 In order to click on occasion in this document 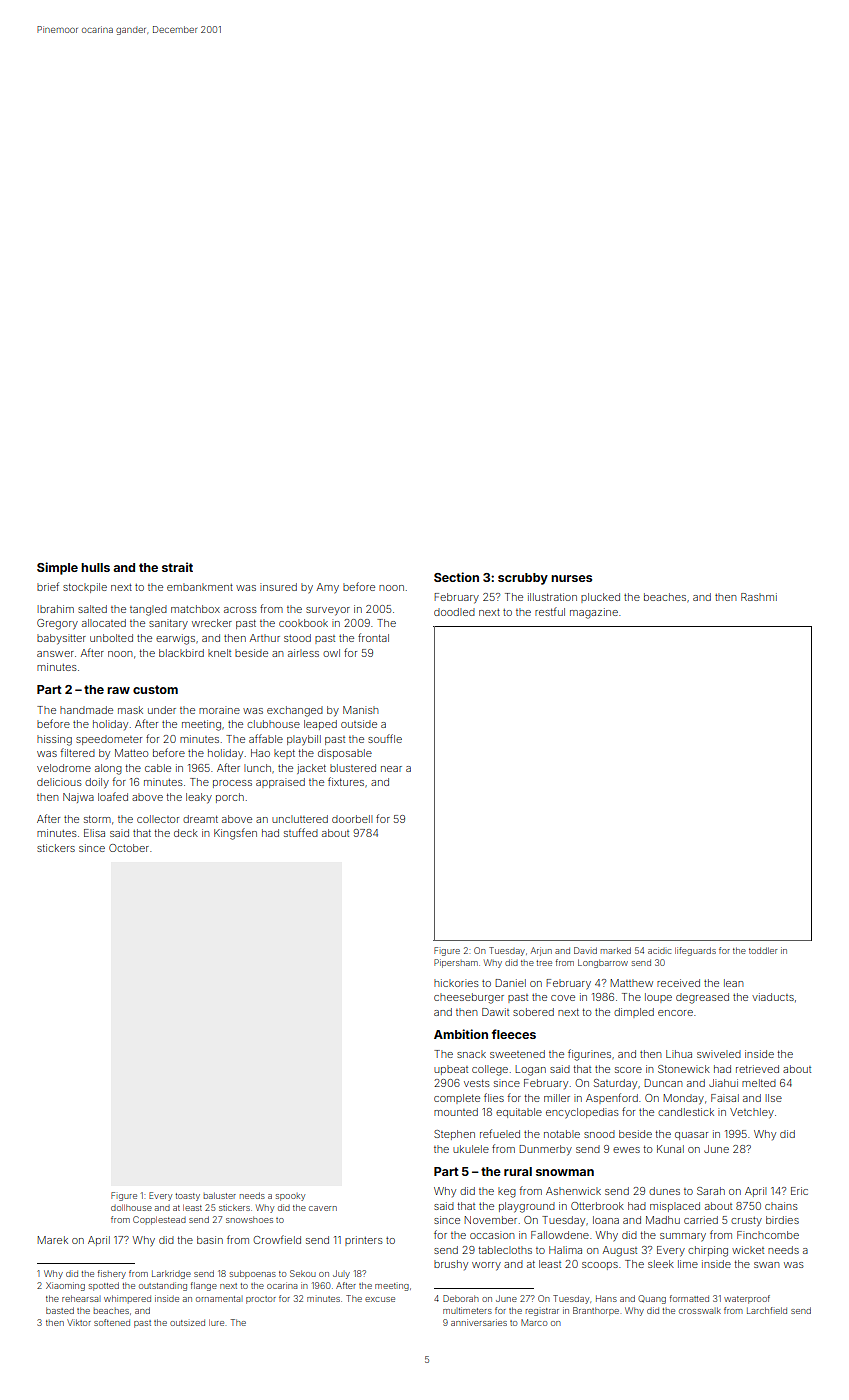, I will do `click(492, 1235)`.
